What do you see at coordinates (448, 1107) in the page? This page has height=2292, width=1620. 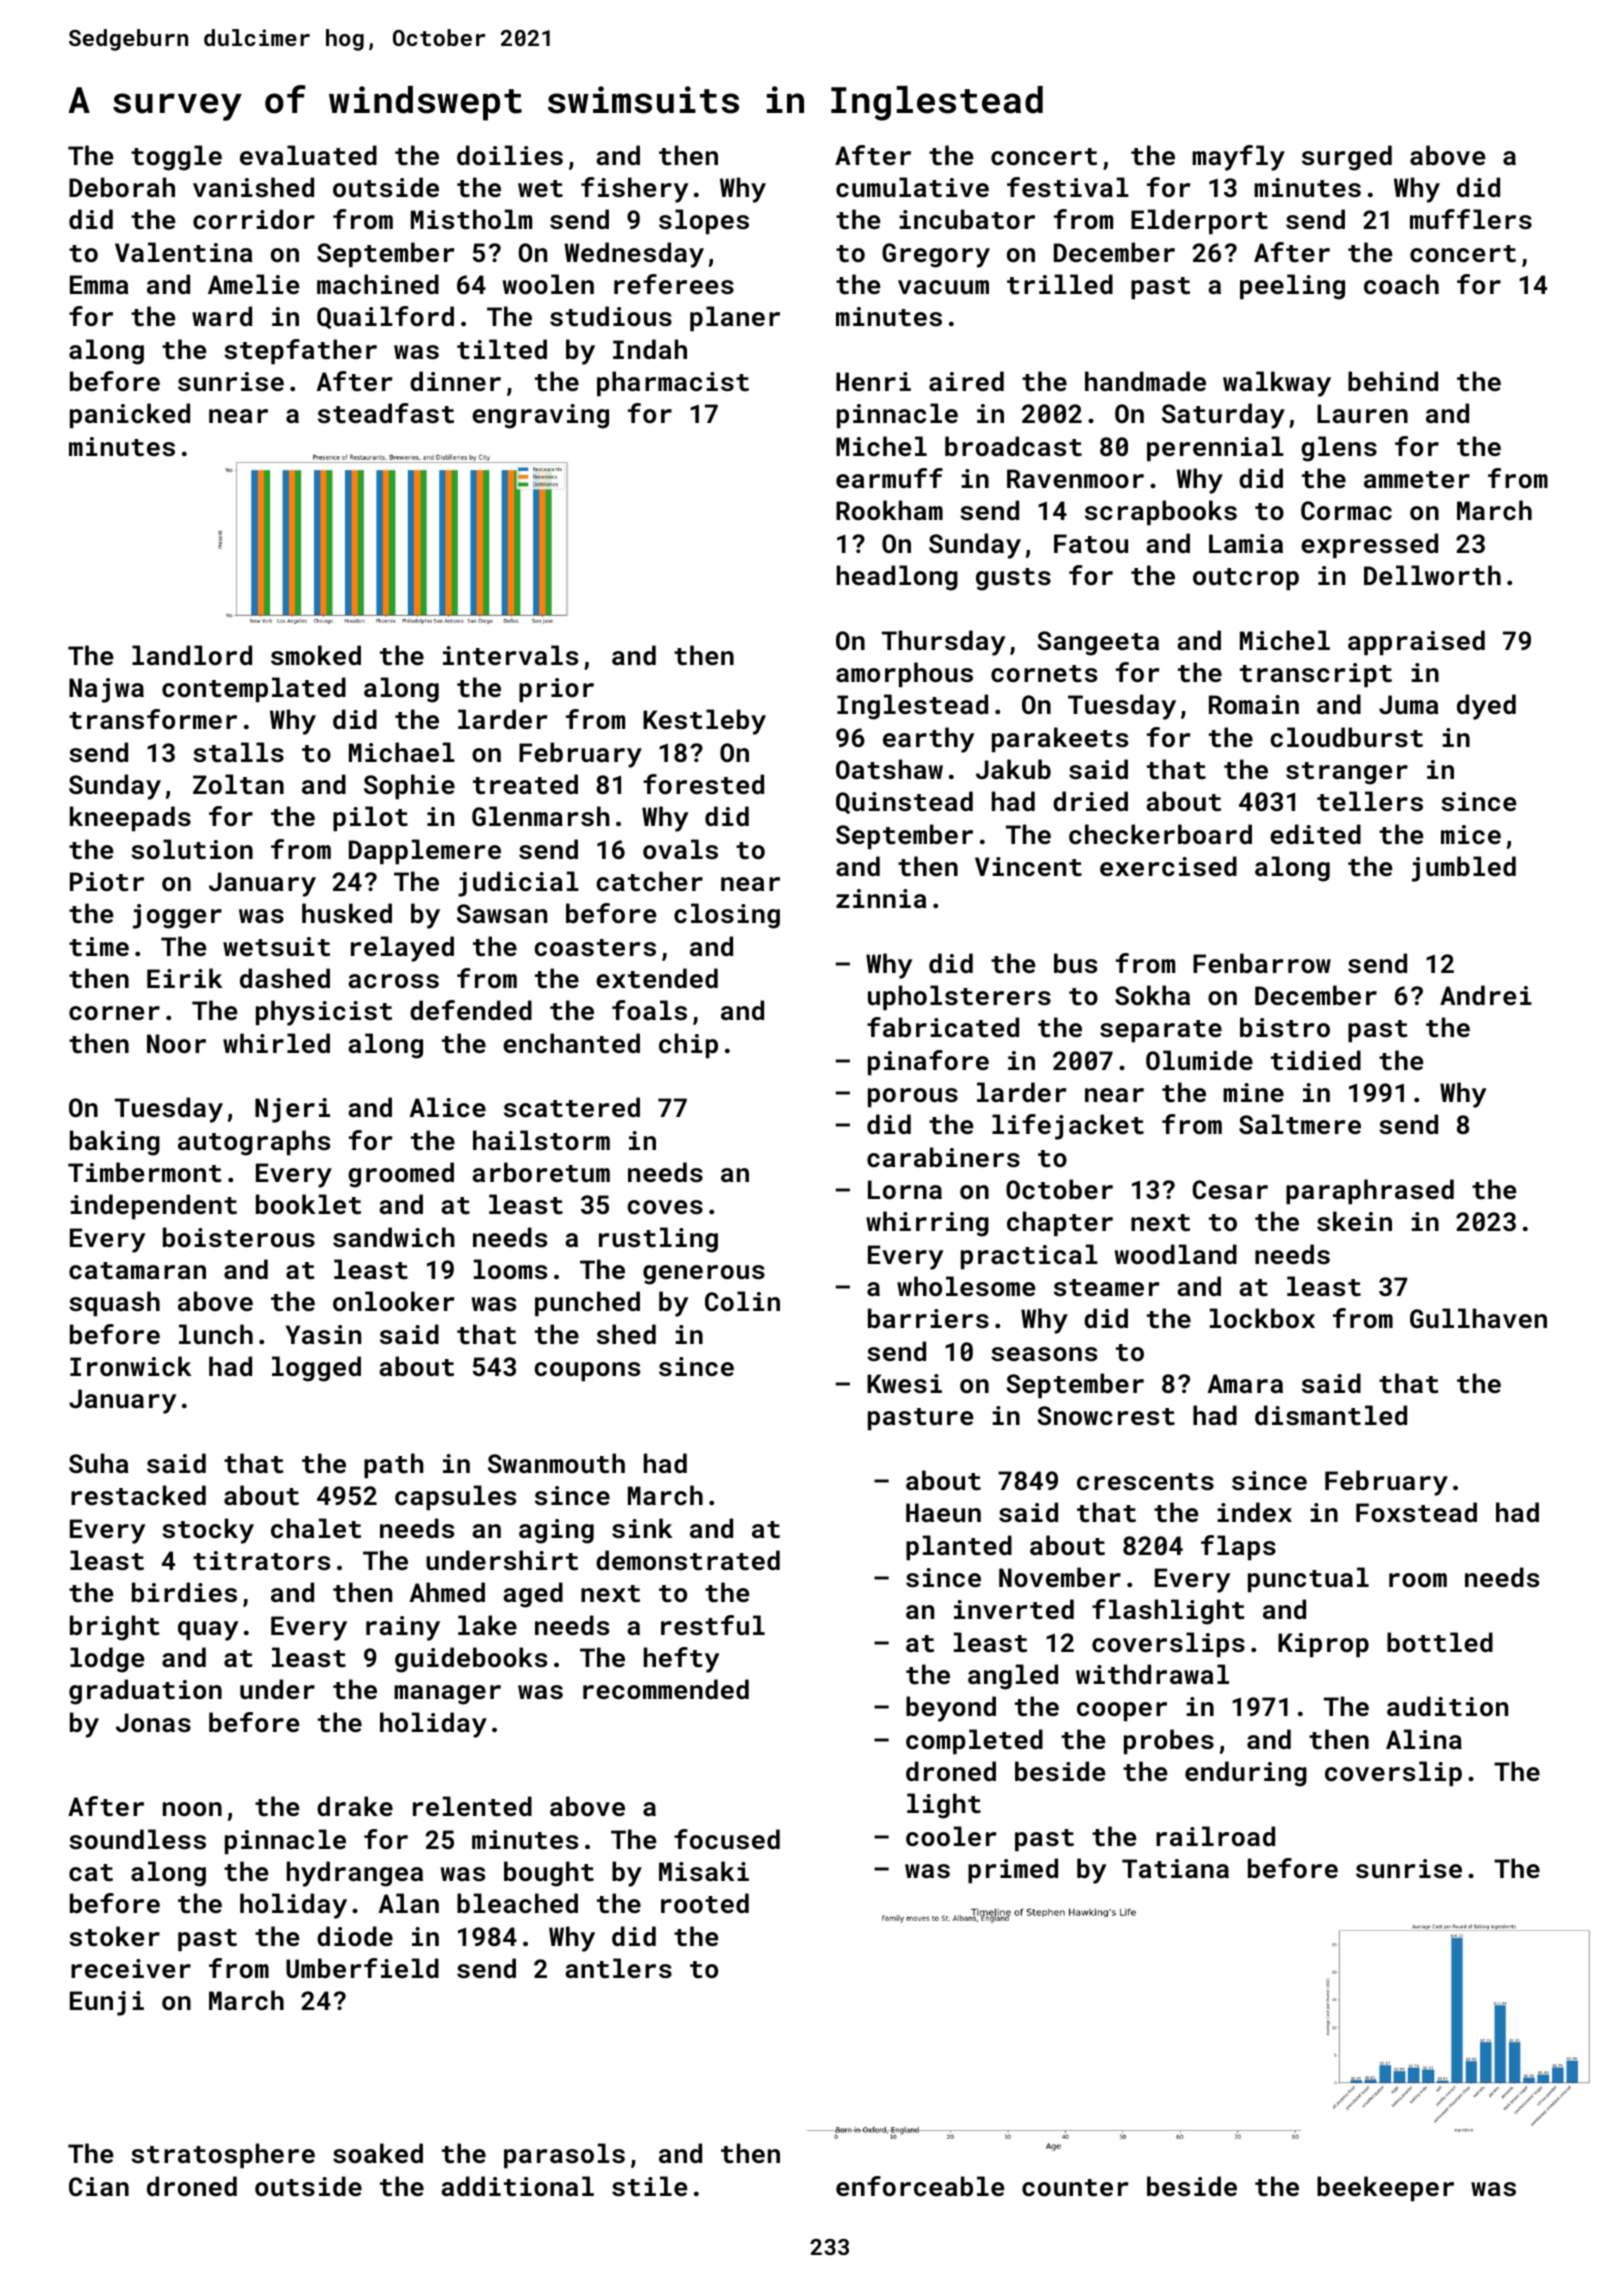 I see `Alice` at bounding box center [448, 1107].
